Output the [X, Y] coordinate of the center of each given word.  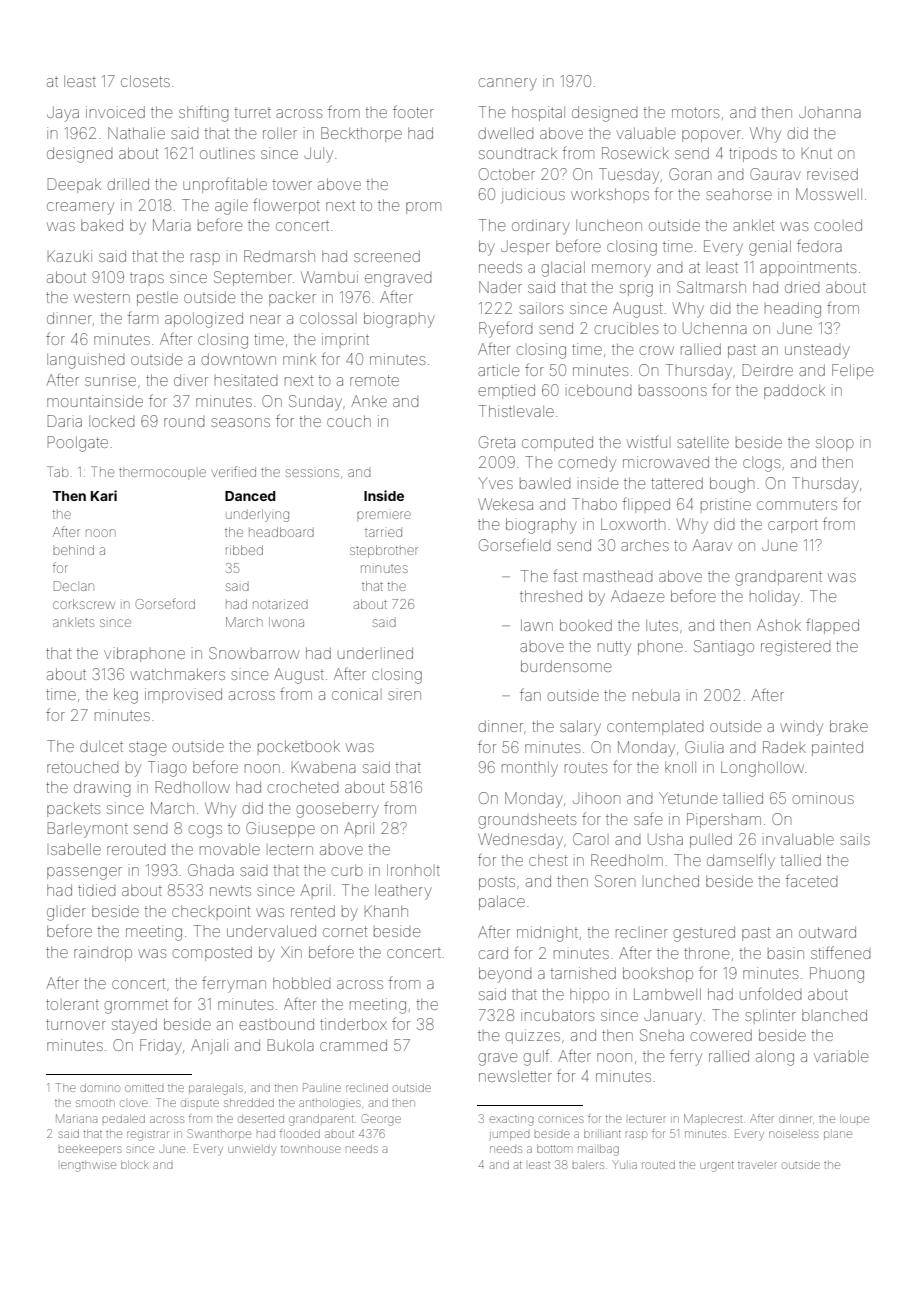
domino [100, 1088]
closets [145, 81]
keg [126, 696]
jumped [510, 1135]
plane [838, 1135]
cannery [508, 84]
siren [404, 695]
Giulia [704, 747]
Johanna [830, 112]
